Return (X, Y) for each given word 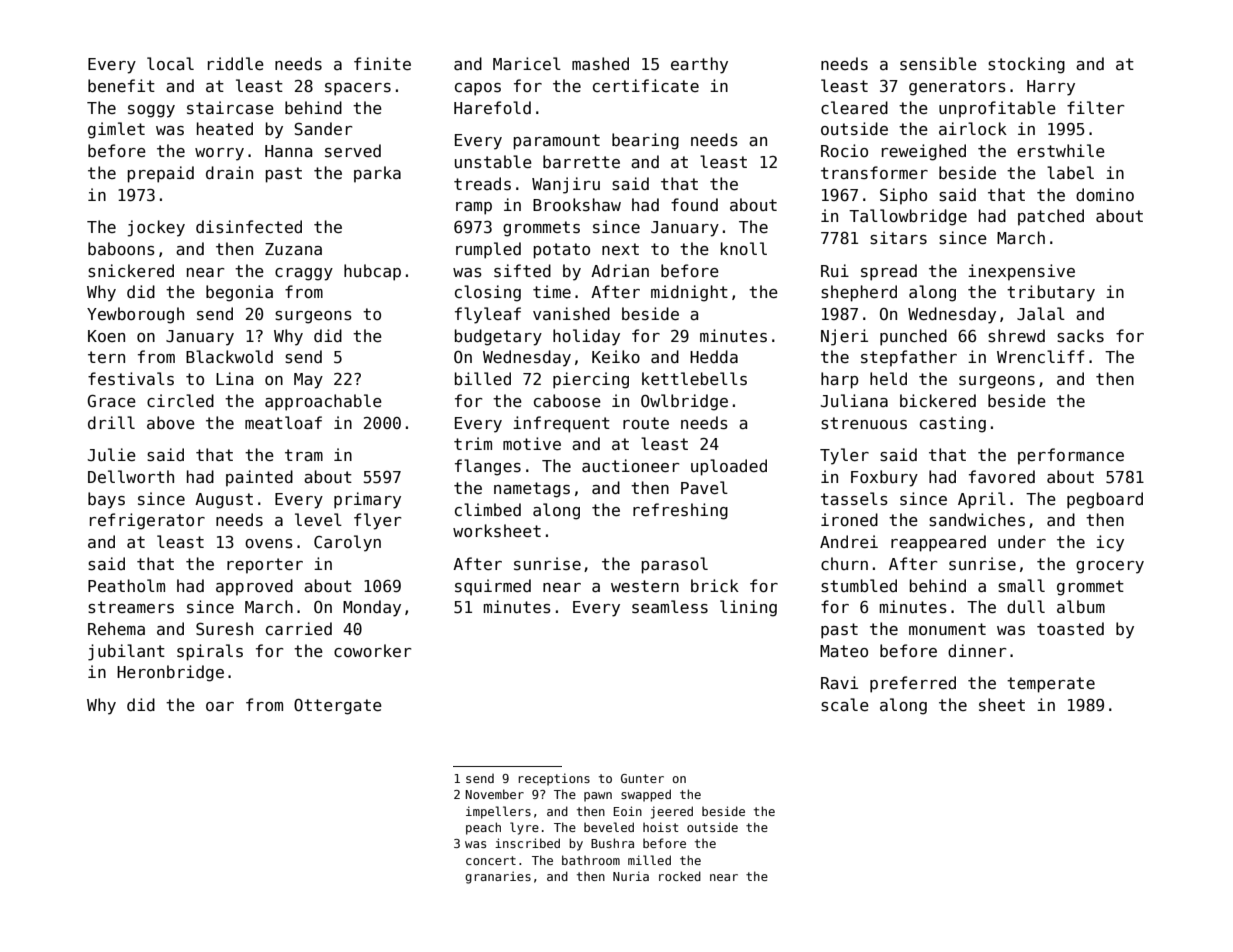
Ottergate (338, 707)
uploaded (729, 467)
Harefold (492, 107)
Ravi (839, 682)
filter (1095, 107)
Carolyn (347, 543)
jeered (672, 812)
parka (377, 174)
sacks (1080, 336)
